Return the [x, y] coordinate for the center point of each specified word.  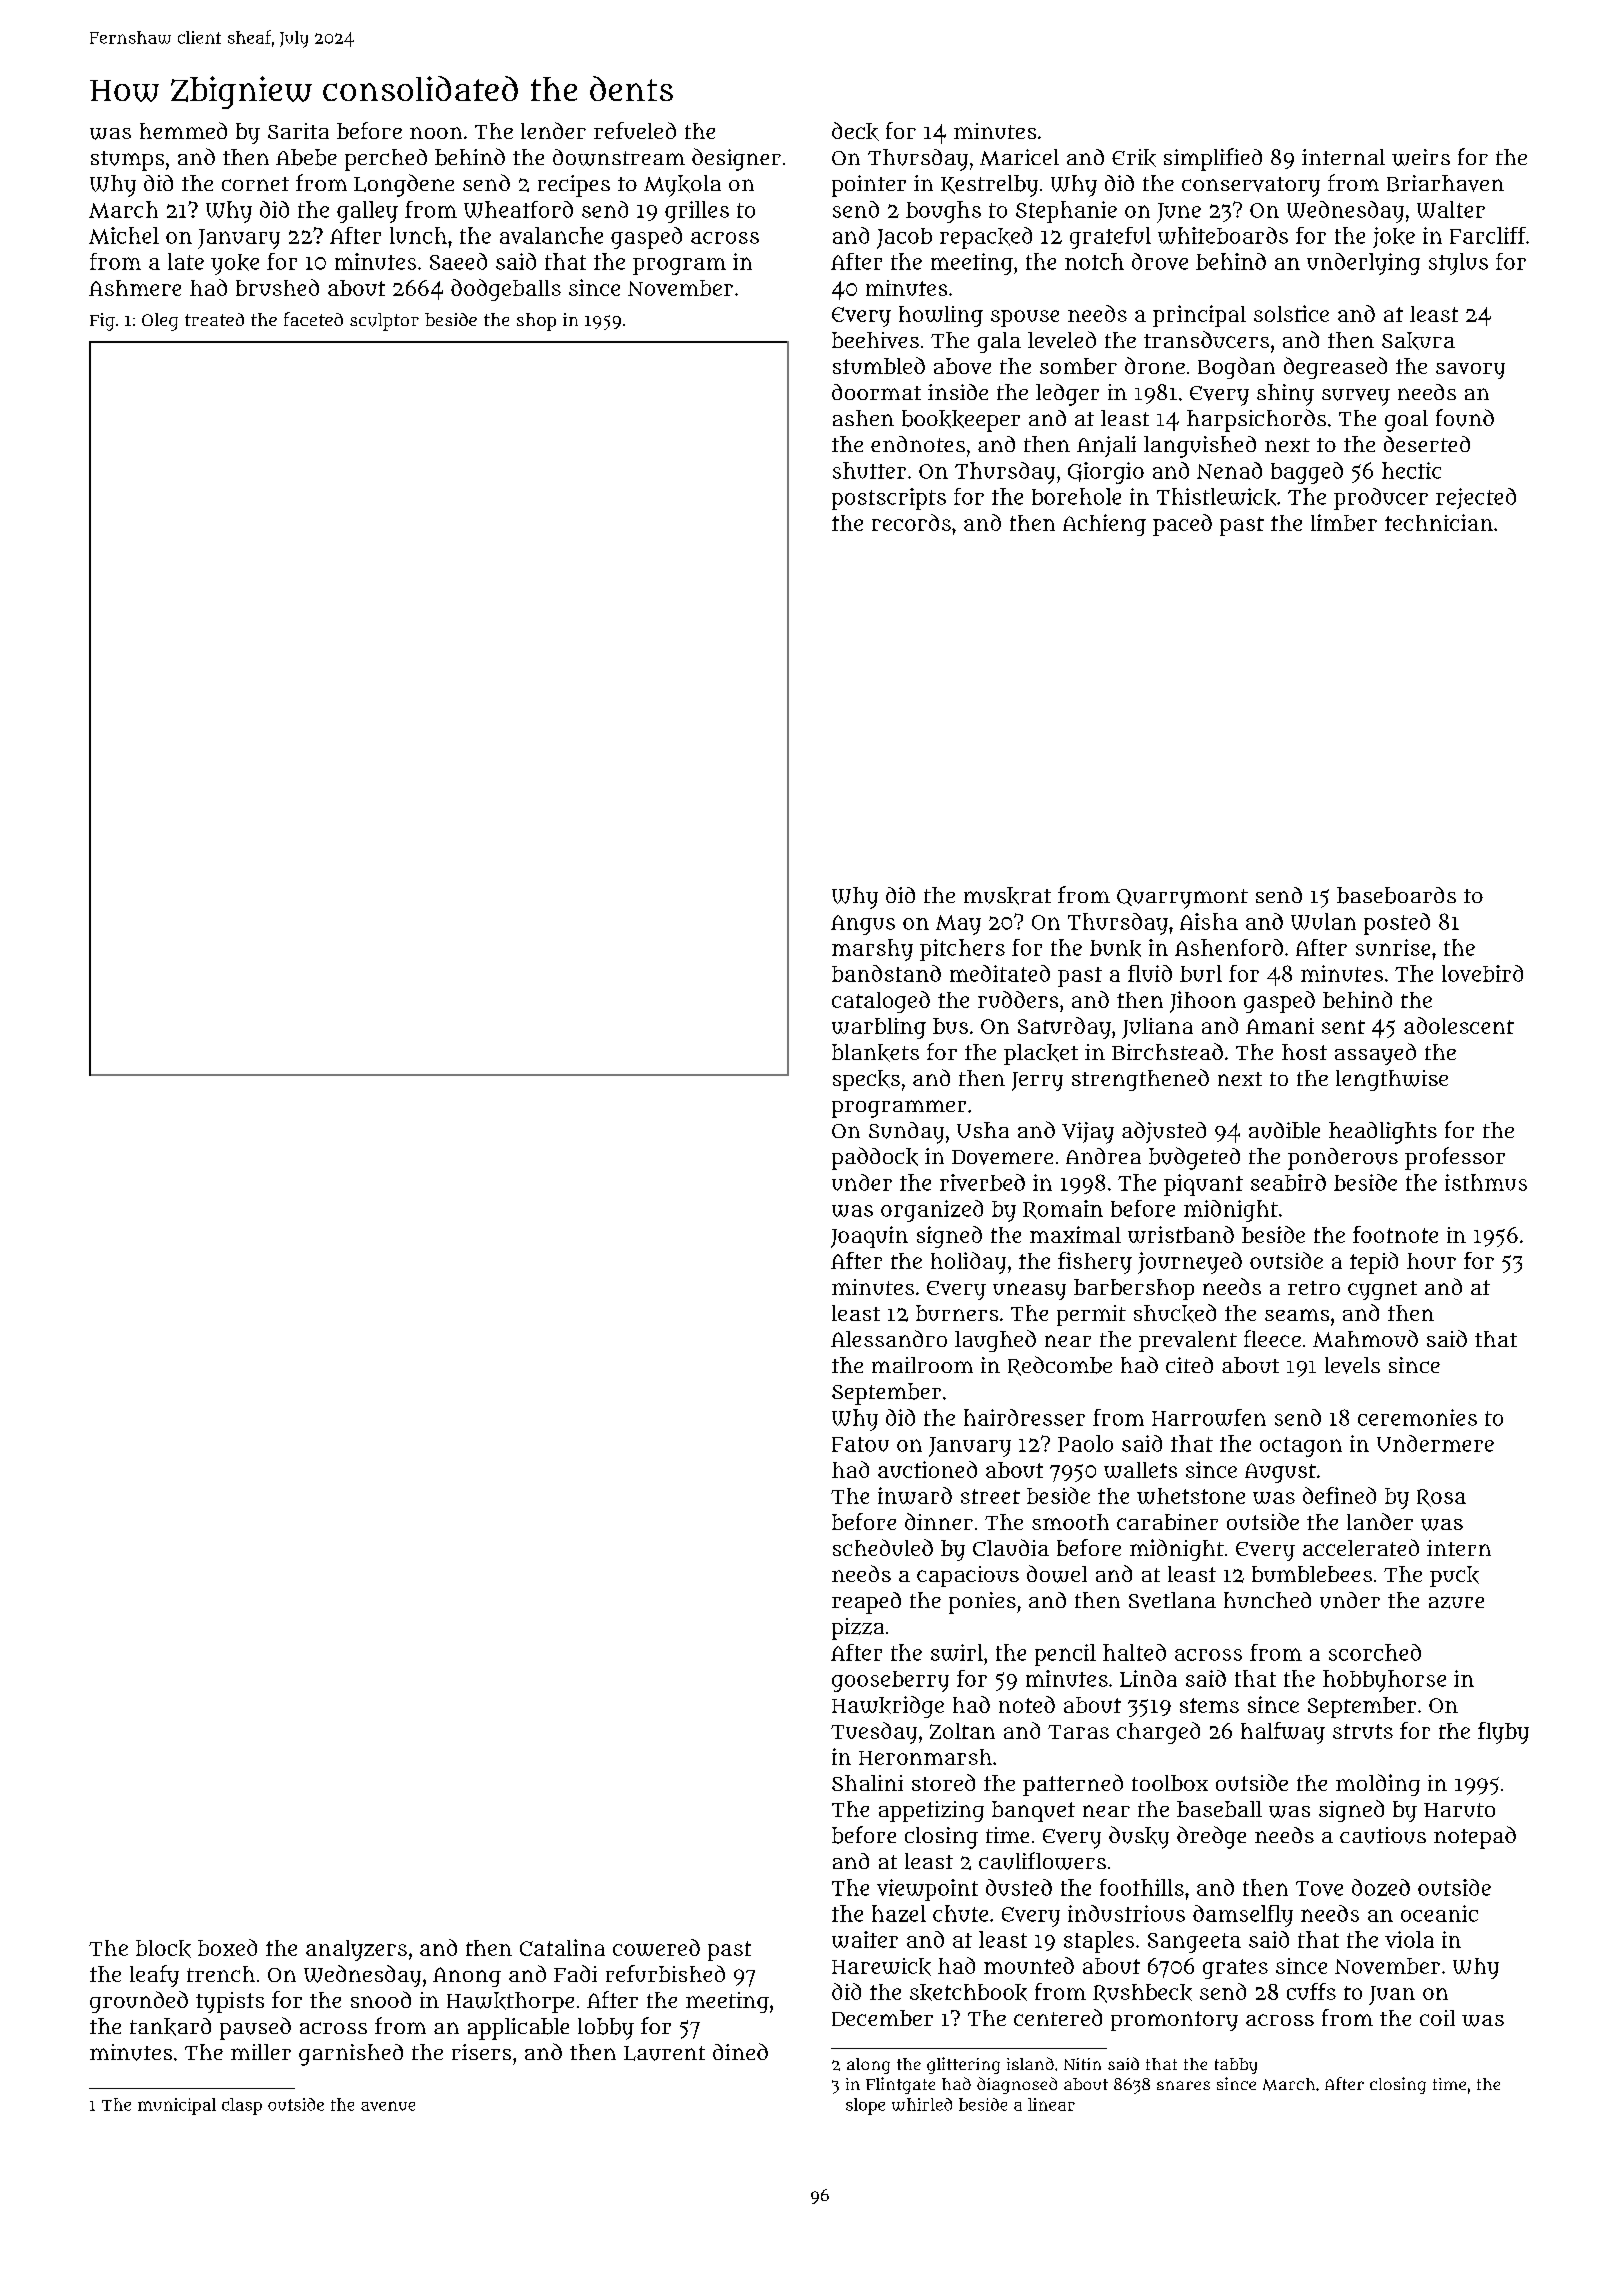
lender [553, 130]
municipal [177, 2106]
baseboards [1396, 895]
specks [866, 1080]
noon [436, 133]
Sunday [906, 1133]
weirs [1421, 157]
